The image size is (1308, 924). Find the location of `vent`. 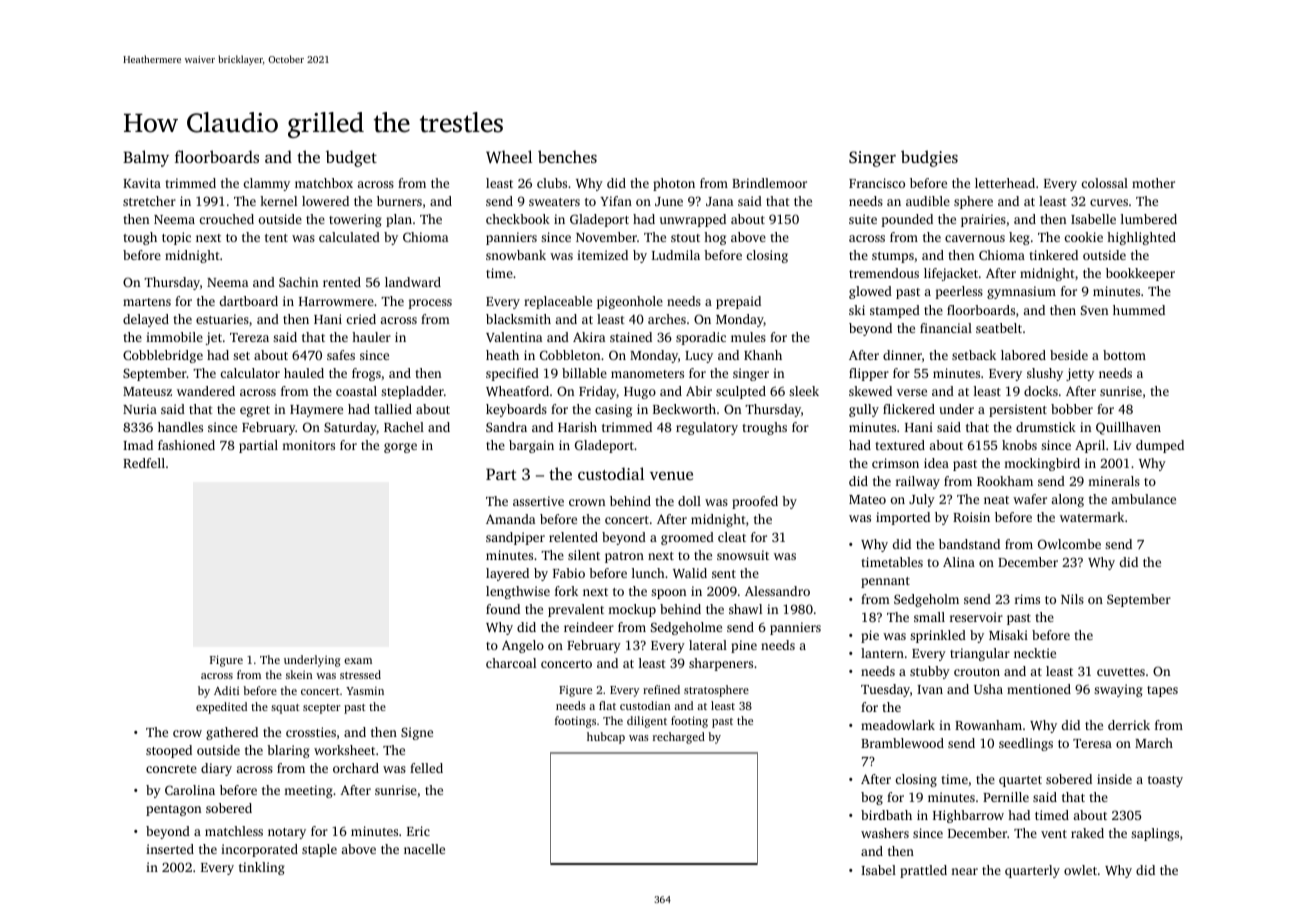

vent is located at coordinates (1054, 834).
